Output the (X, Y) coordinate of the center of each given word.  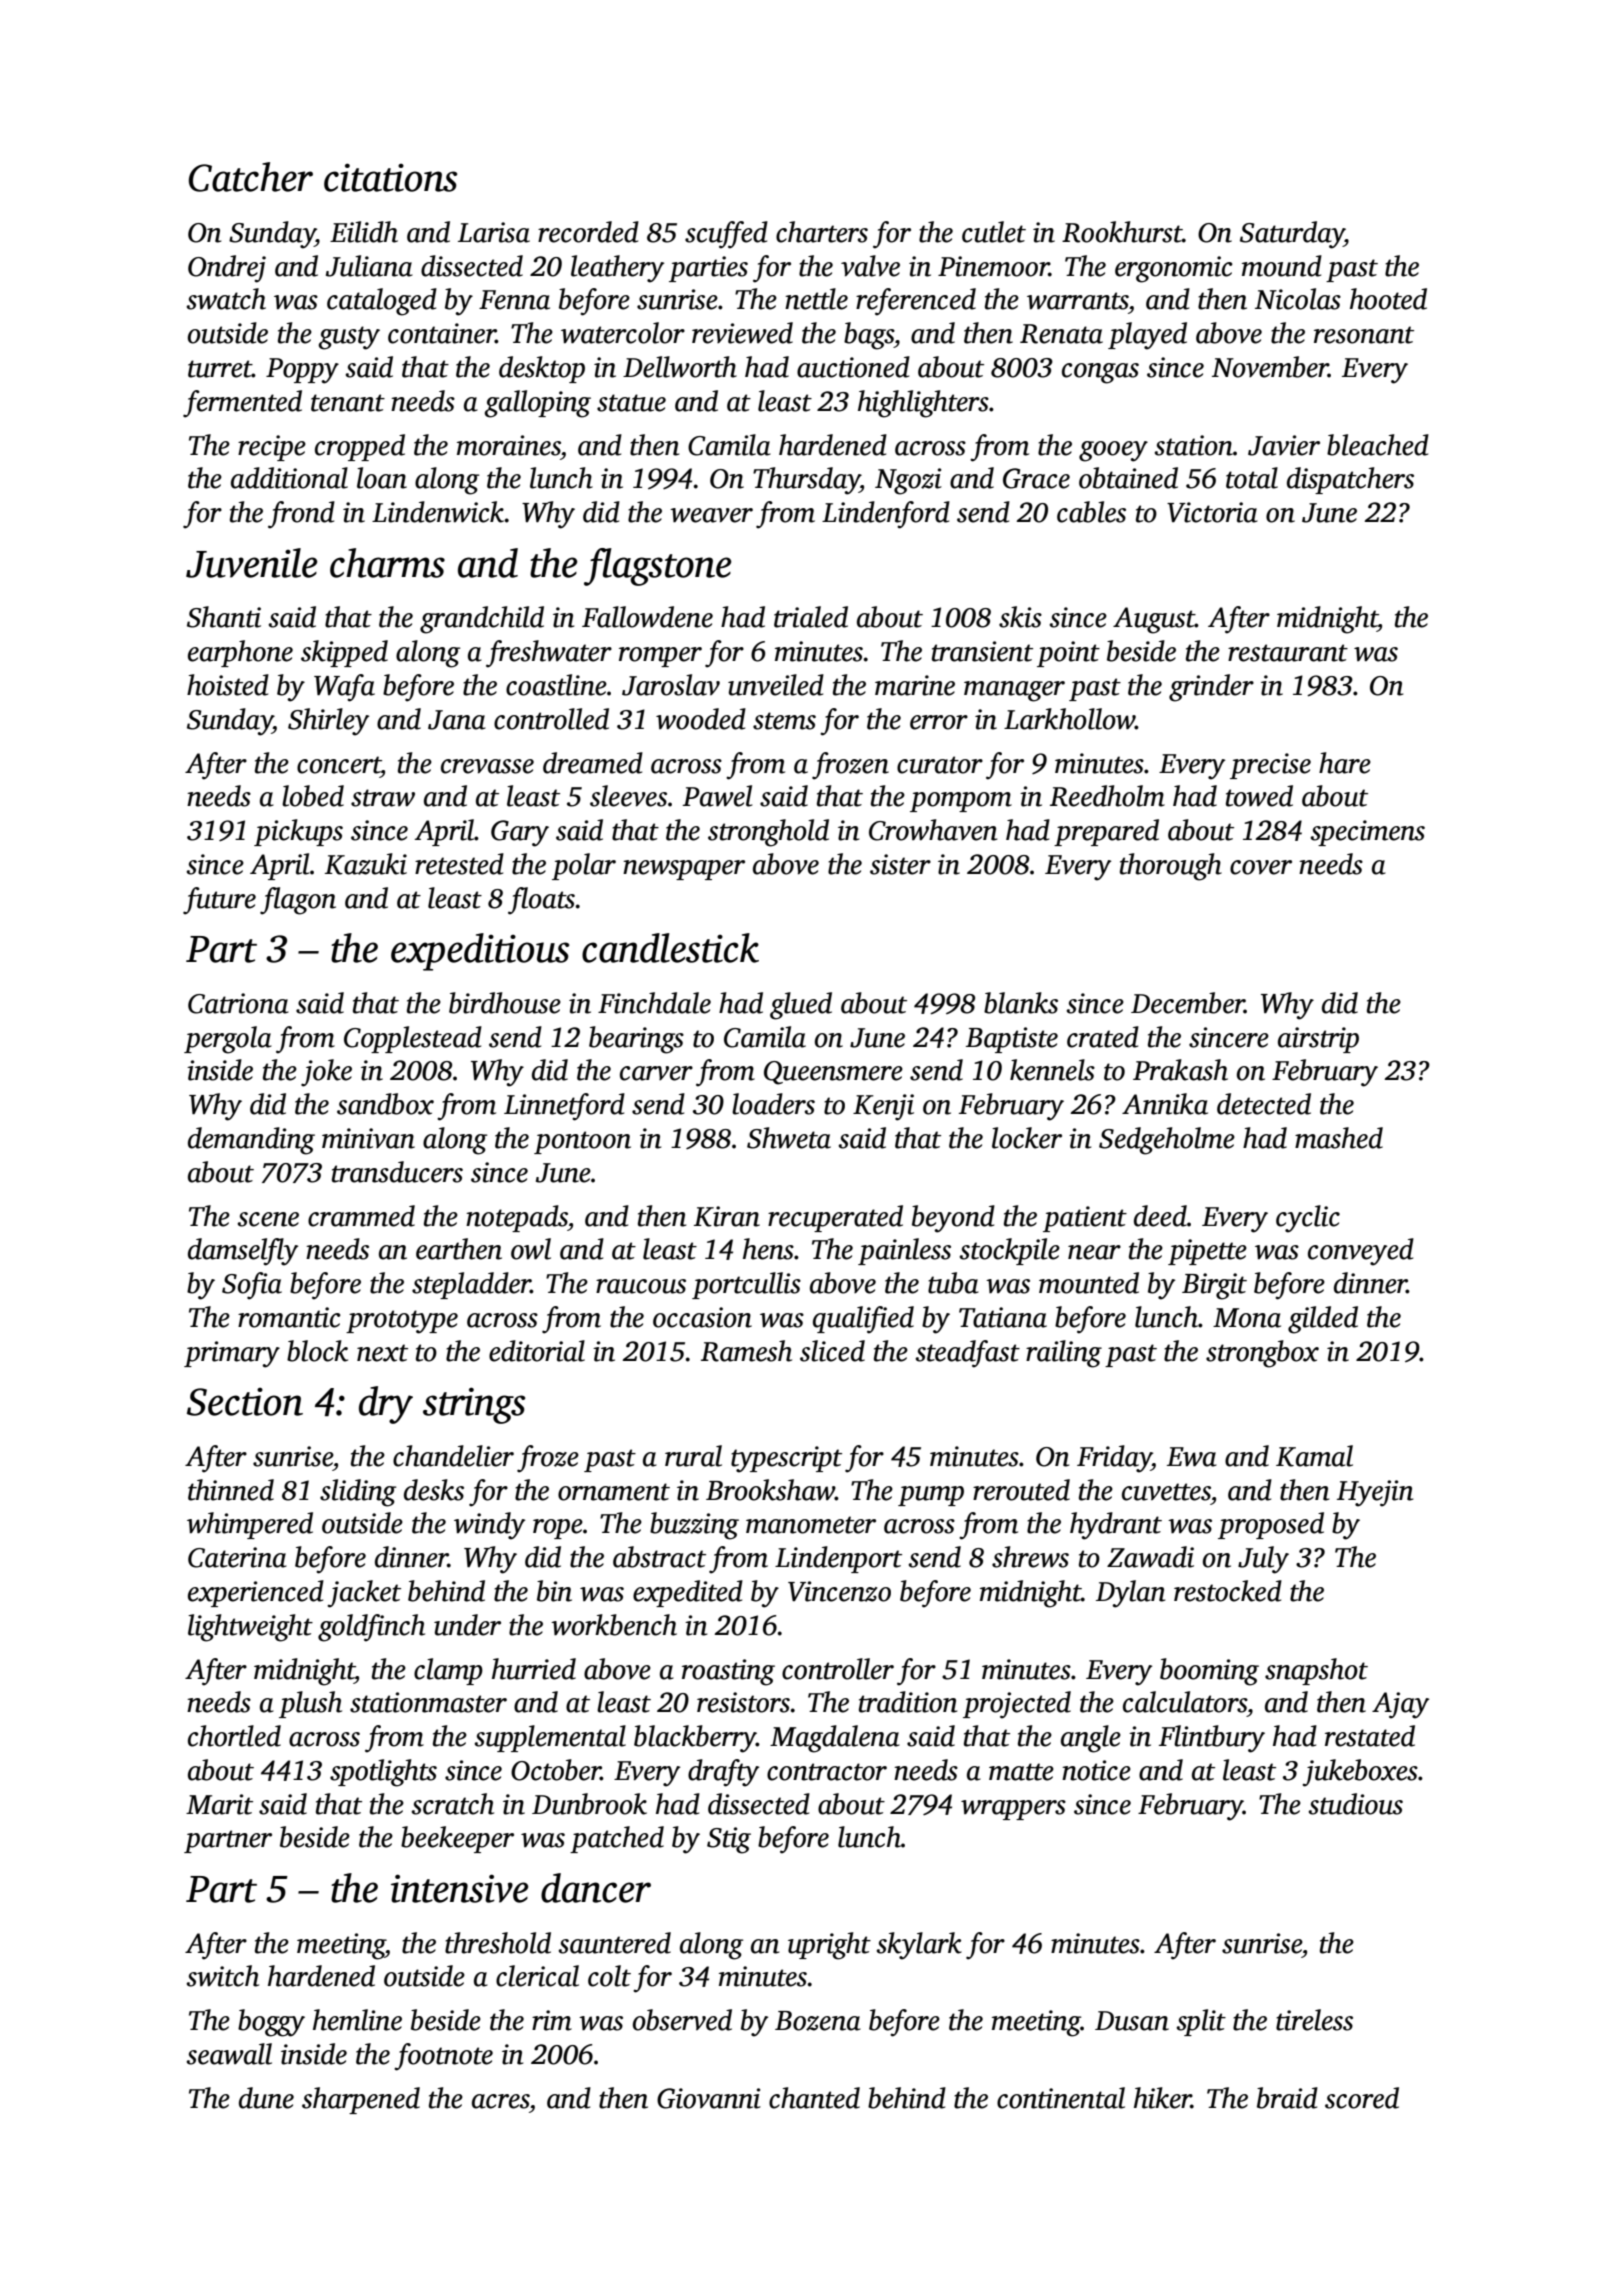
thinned (231, 1490)
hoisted (228, 685)
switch (222, 1976)
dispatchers (1350, 480)
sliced (832, 1351)
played (1147, 336)
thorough (1171, 867)
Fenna (514, 300)
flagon (298, 901)
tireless (1314, 2020)
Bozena (818, 2021)
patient (1085, 1219)
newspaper (684, 870)
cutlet (994, 232)
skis (1020, 617)
